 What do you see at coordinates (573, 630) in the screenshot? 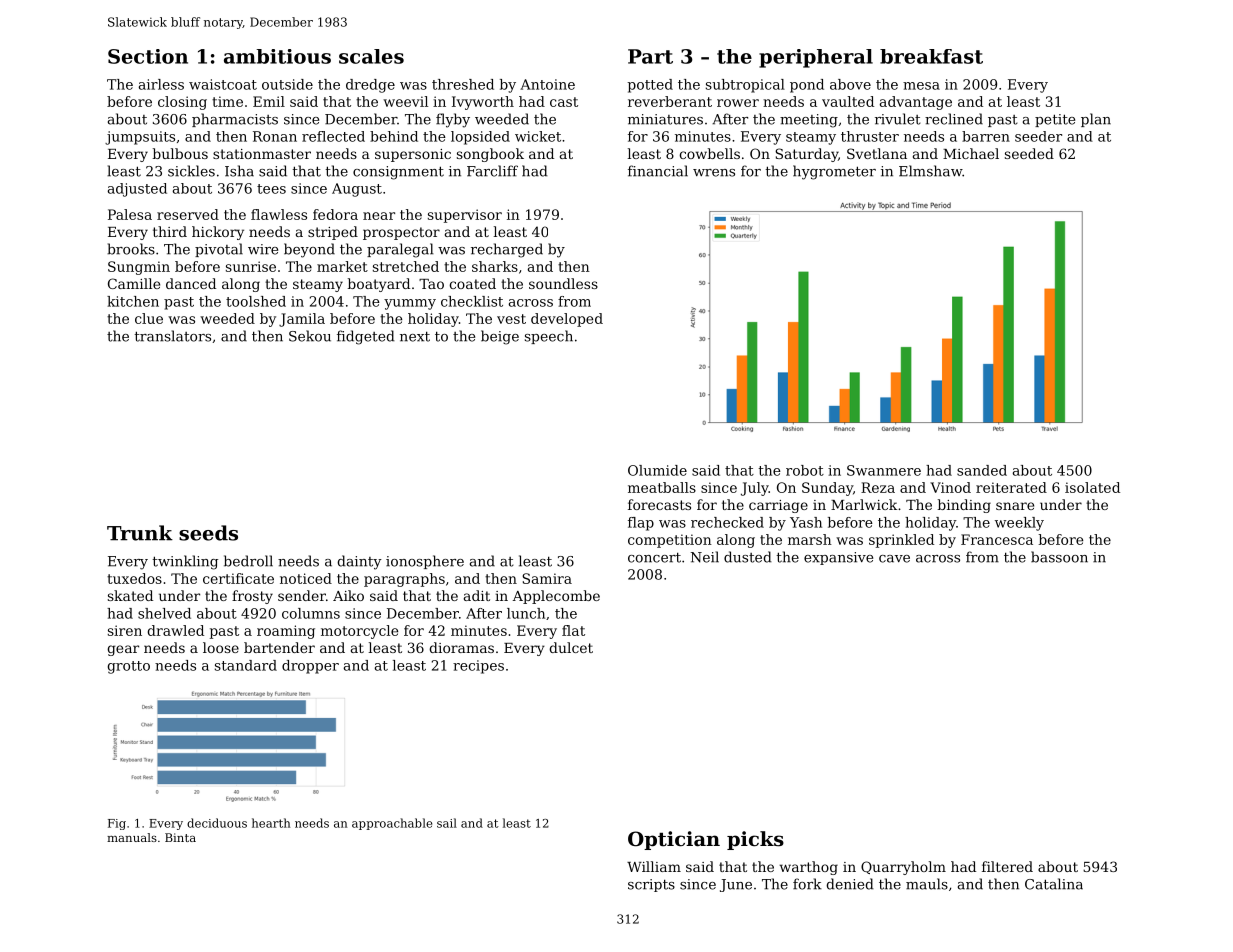
I see `flat` at bounding box center [573, 630].
